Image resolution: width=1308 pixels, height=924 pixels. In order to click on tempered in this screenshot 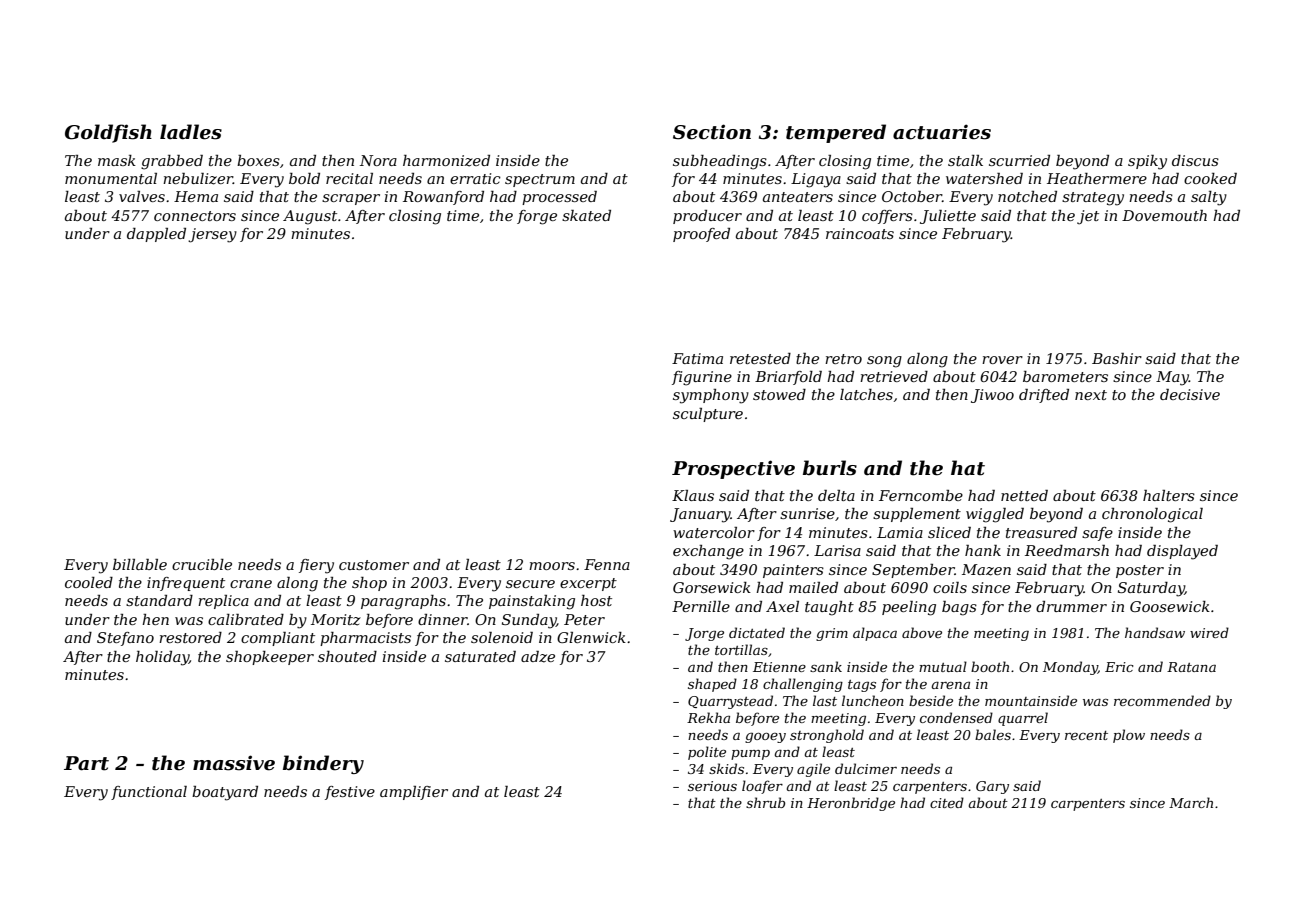, I will do `click(836, 133)`.
